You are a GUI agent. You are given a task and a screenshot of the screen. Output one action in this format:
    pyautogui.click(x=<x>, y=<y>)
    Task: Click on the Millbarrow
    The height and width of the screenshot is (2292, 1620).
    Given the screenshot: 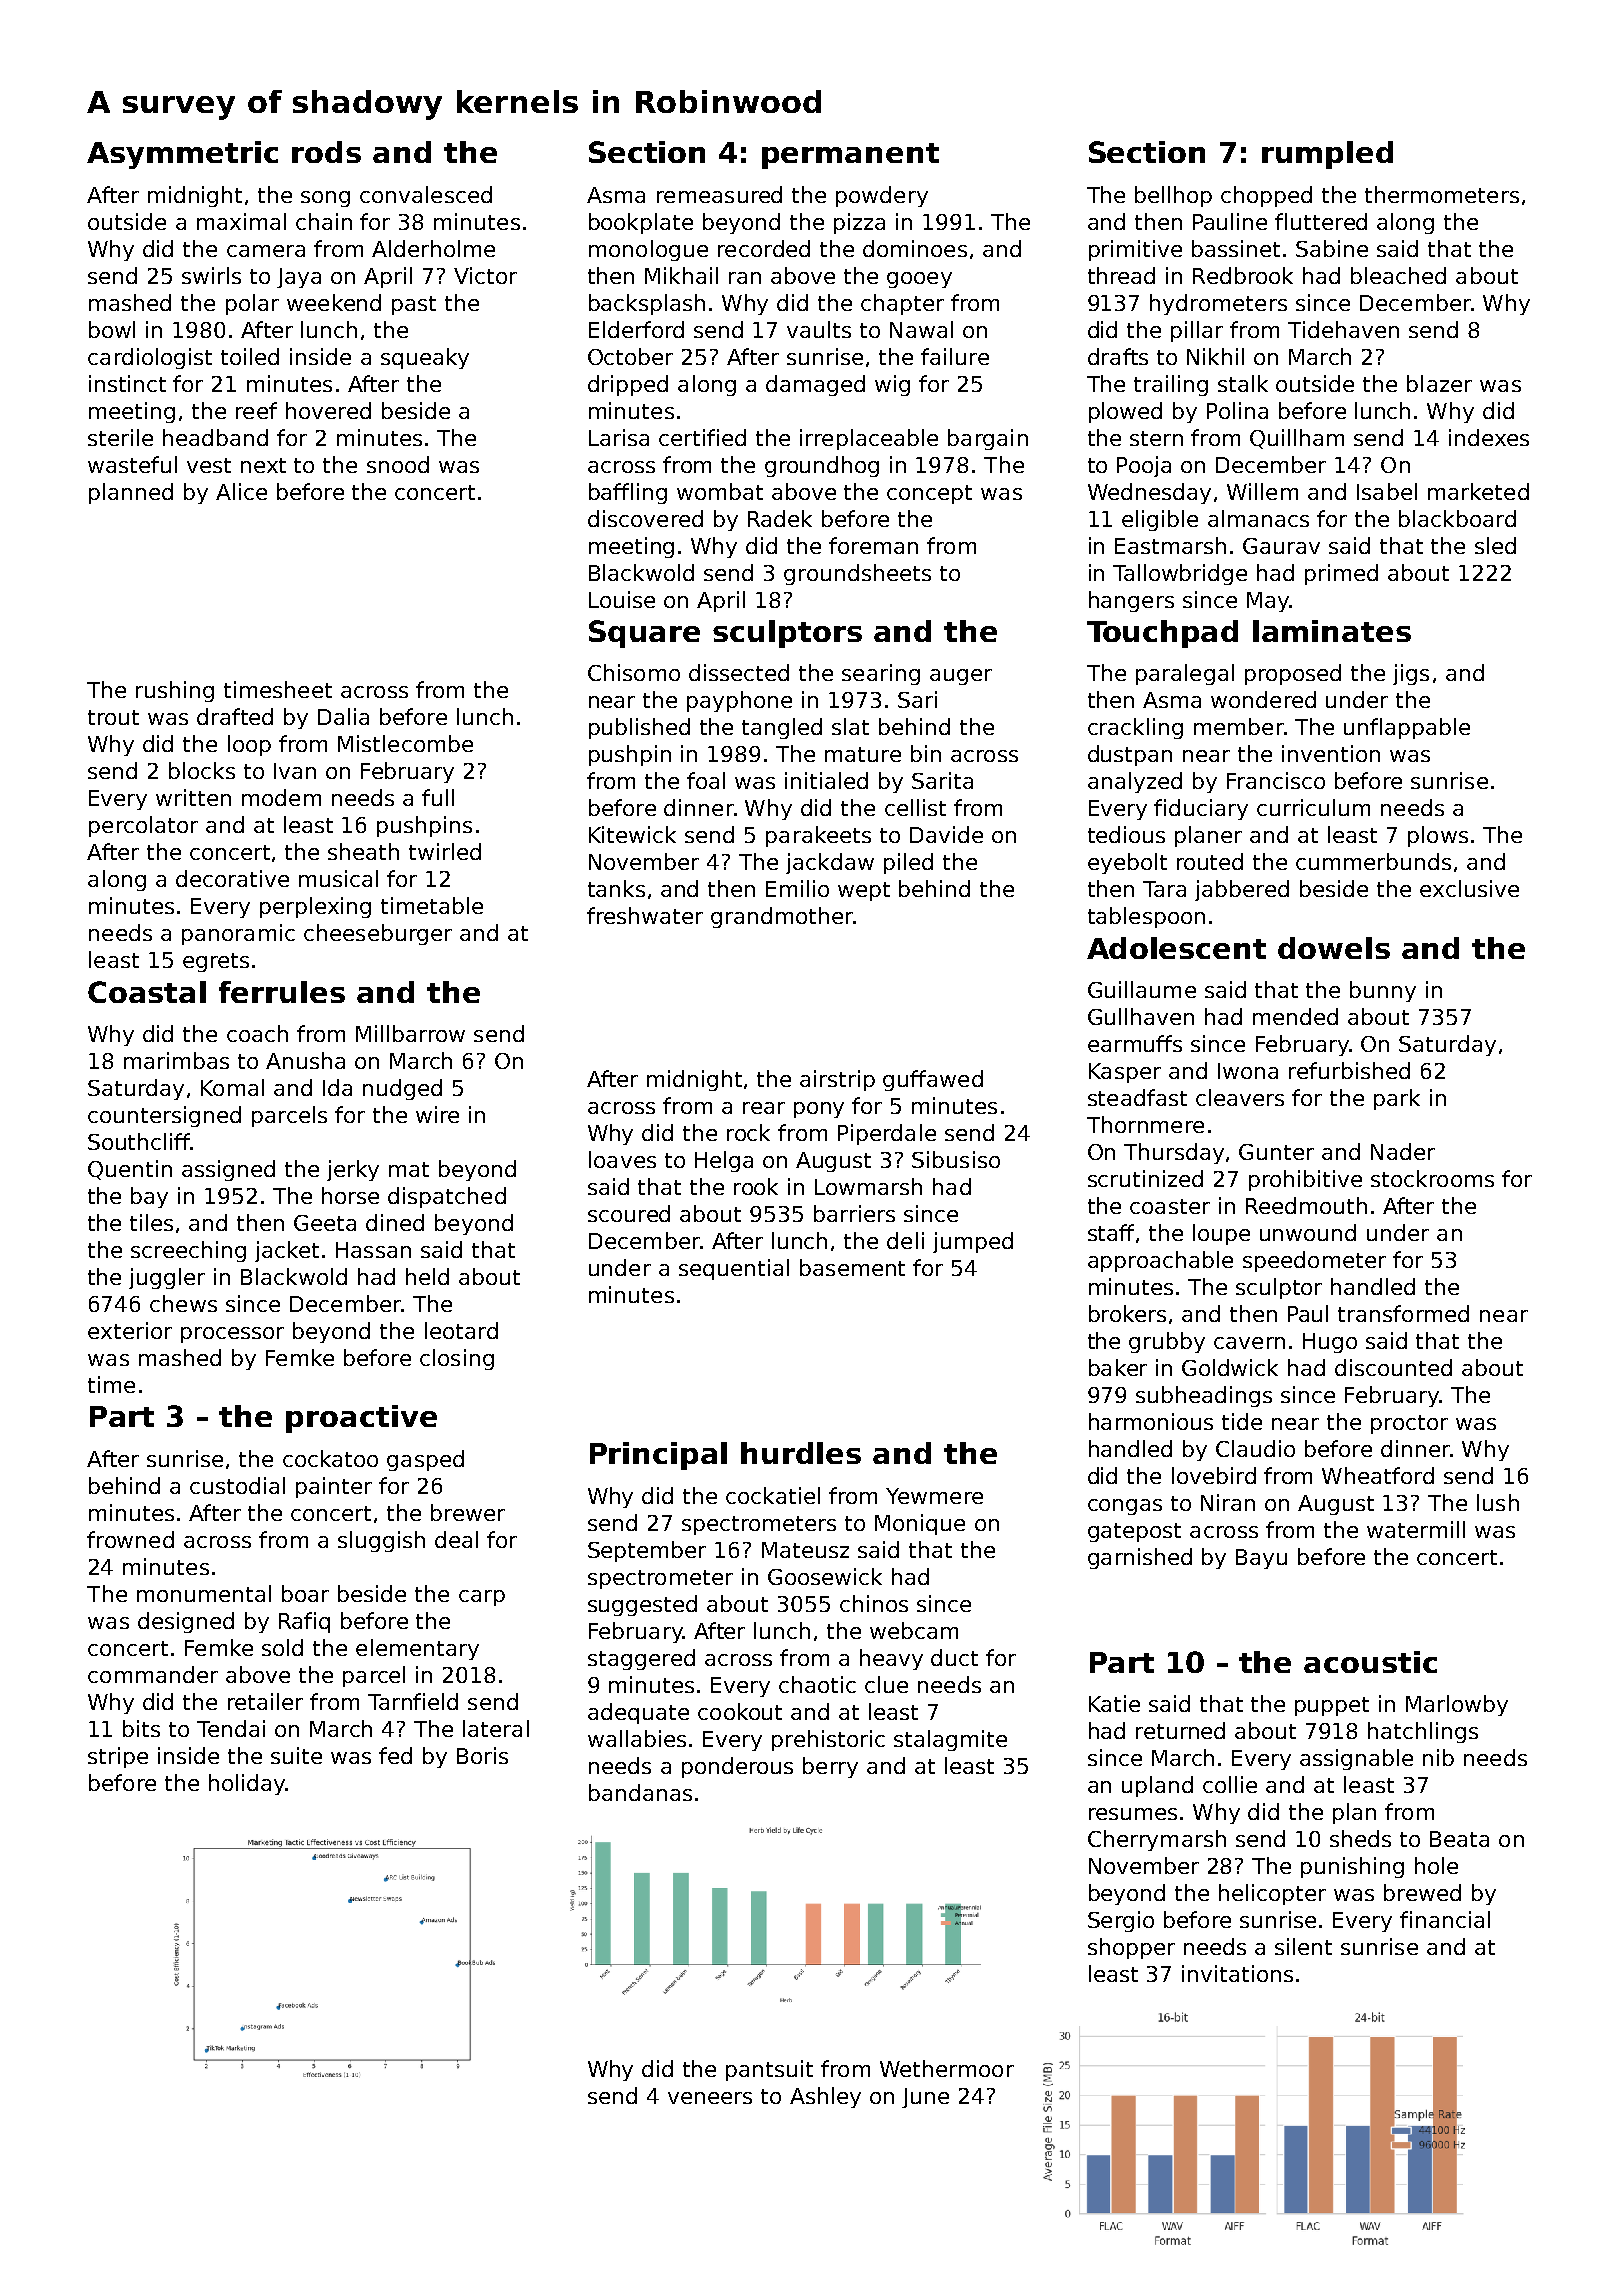 What is the action you would take?
    pyautogui.click(x=410, y=1033)
